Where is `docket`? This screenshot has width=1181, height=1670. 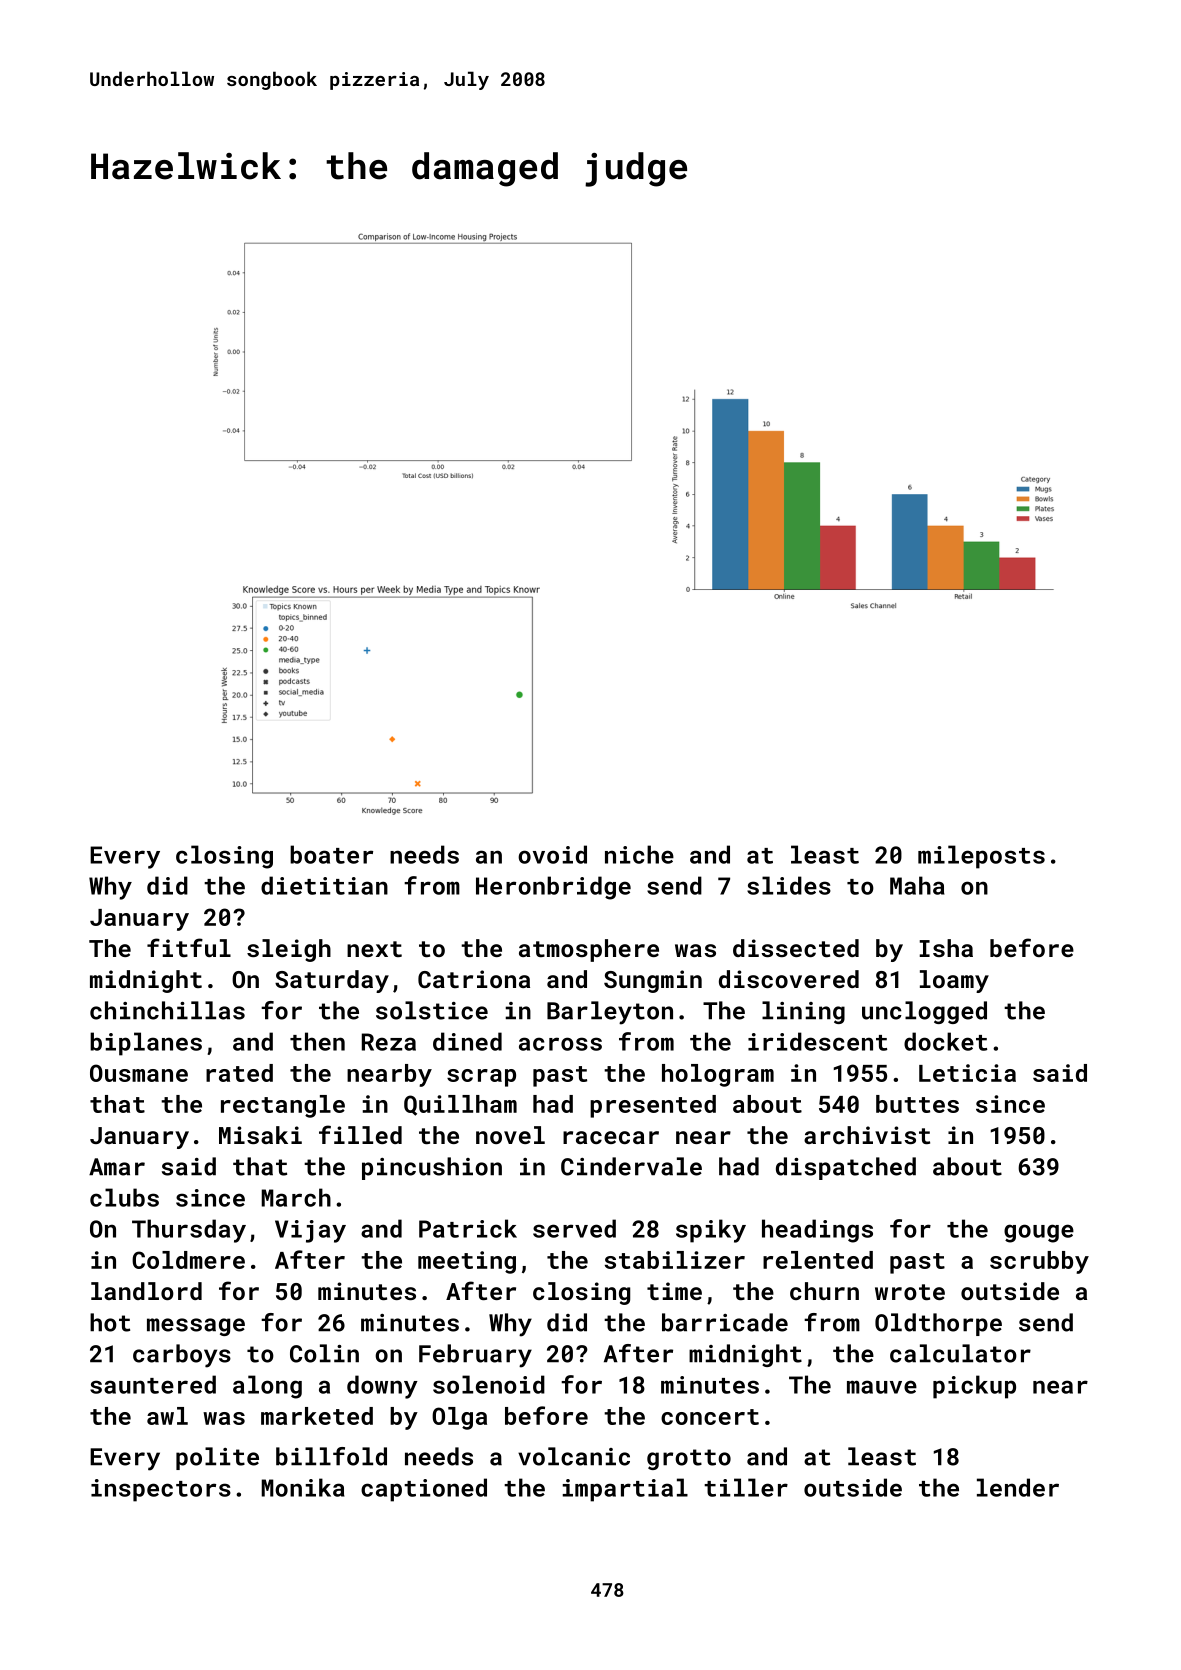 docket is located at coordinates (945, 1041).
